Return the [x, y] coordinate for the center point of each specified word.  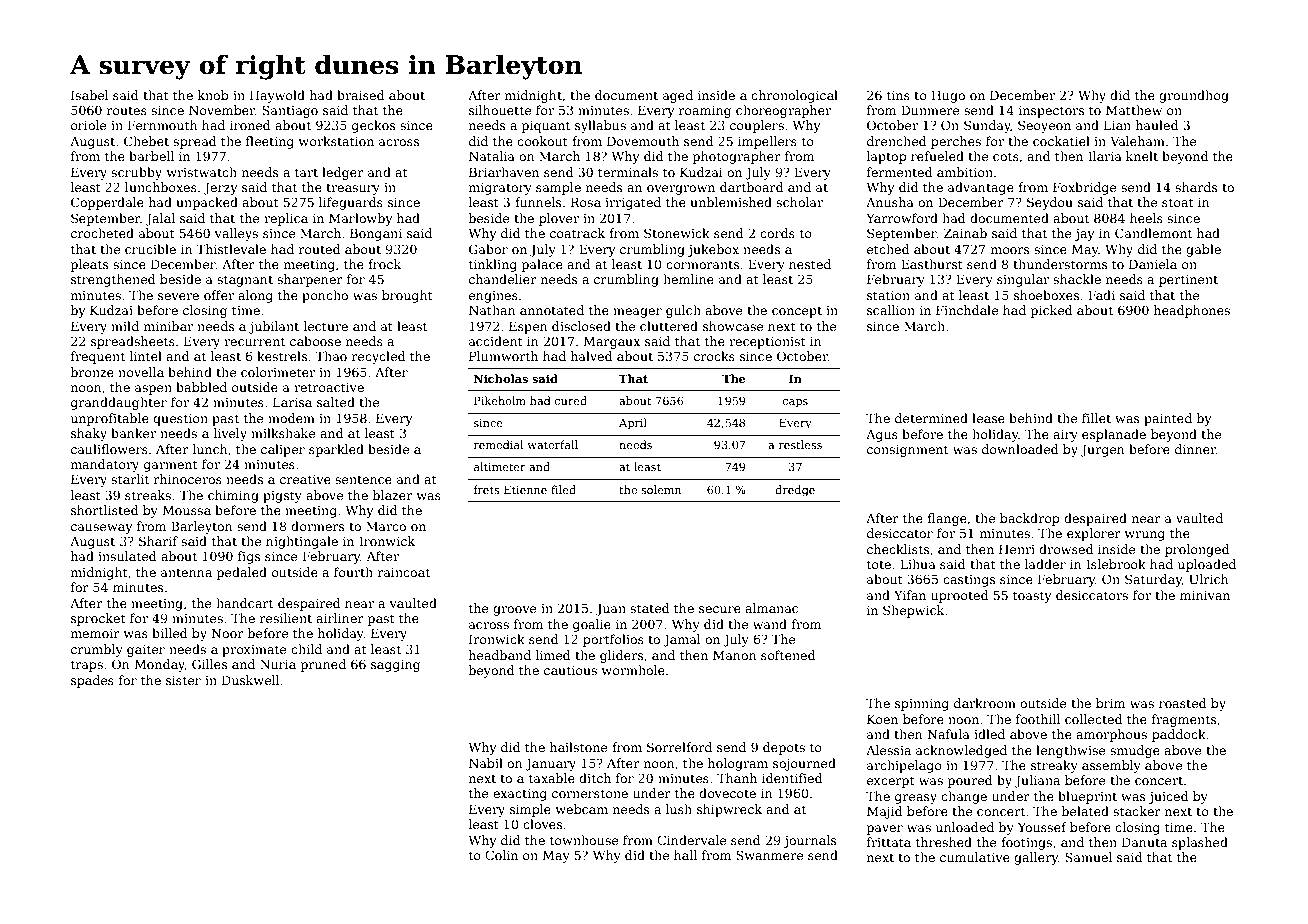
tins [898, 95]
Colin [501, 855]
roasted [1183, 703]
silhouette [500, 110]
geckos [373, 126]
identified [792, 778]
